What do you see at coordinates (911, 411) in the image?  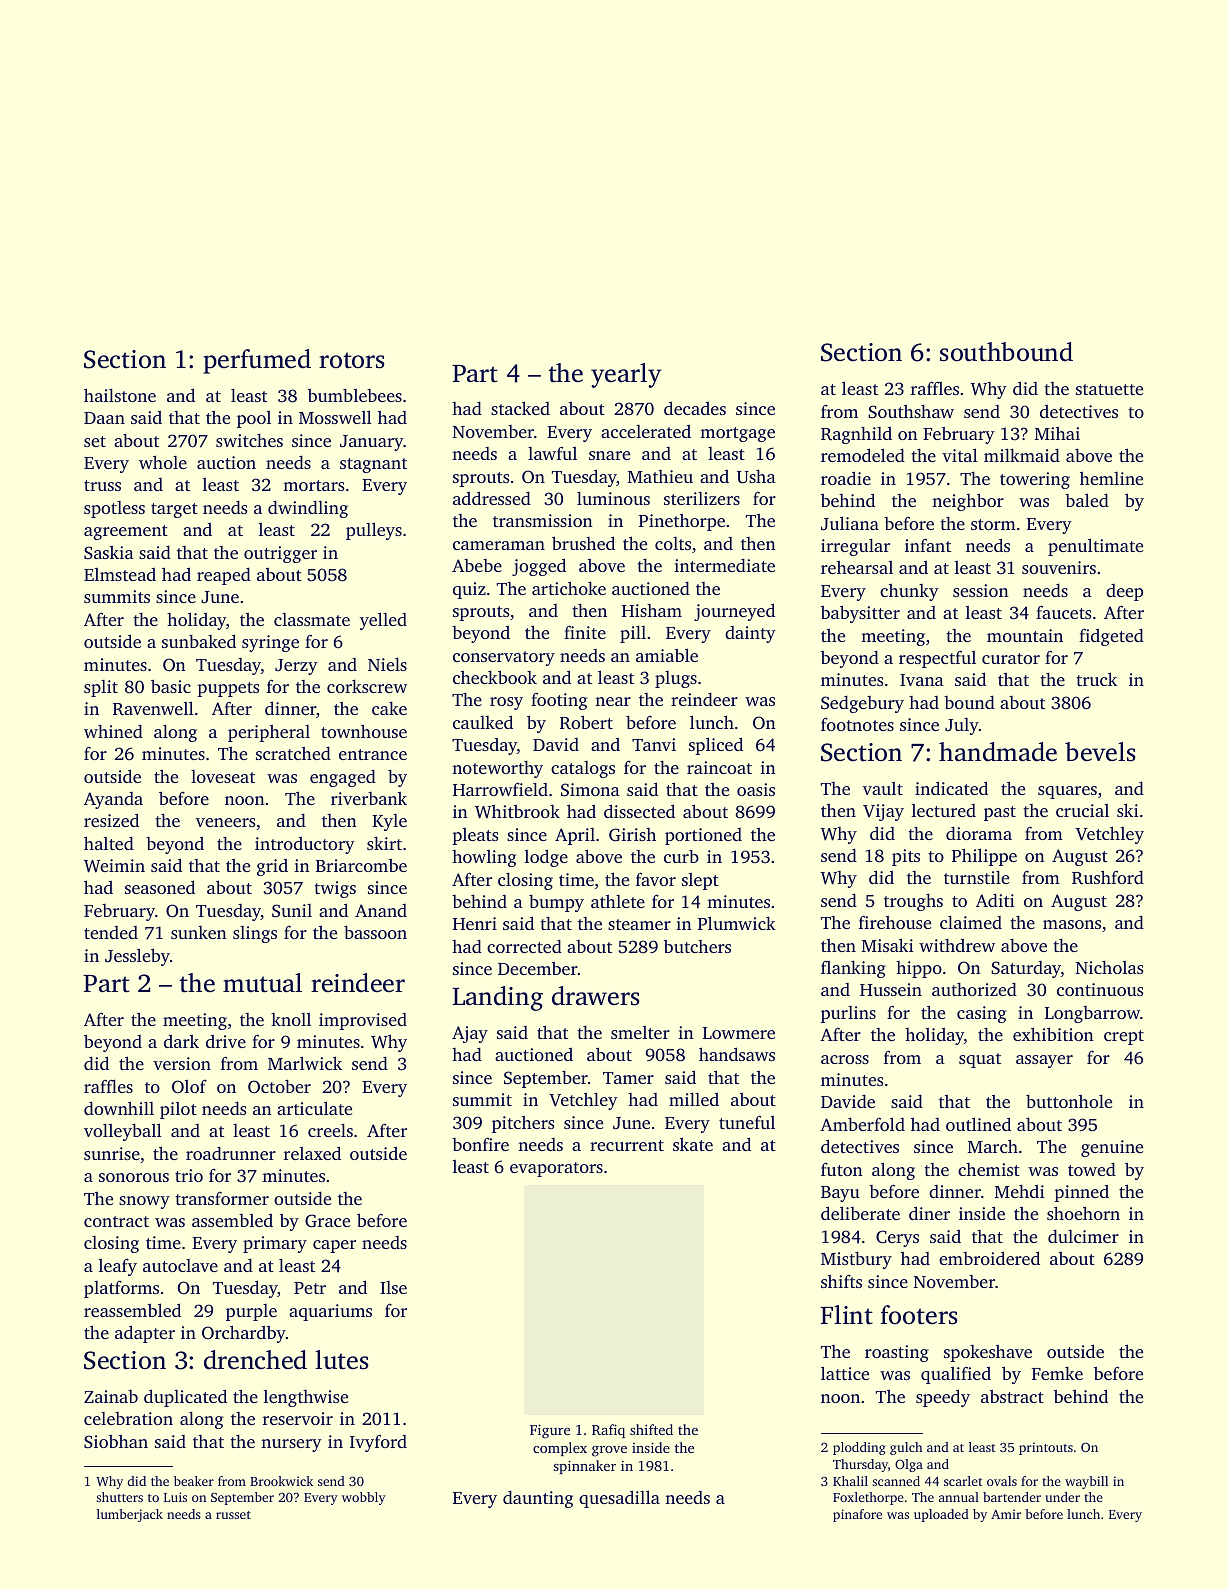 I see `Southshaw` at bounding box center [911, 411].
